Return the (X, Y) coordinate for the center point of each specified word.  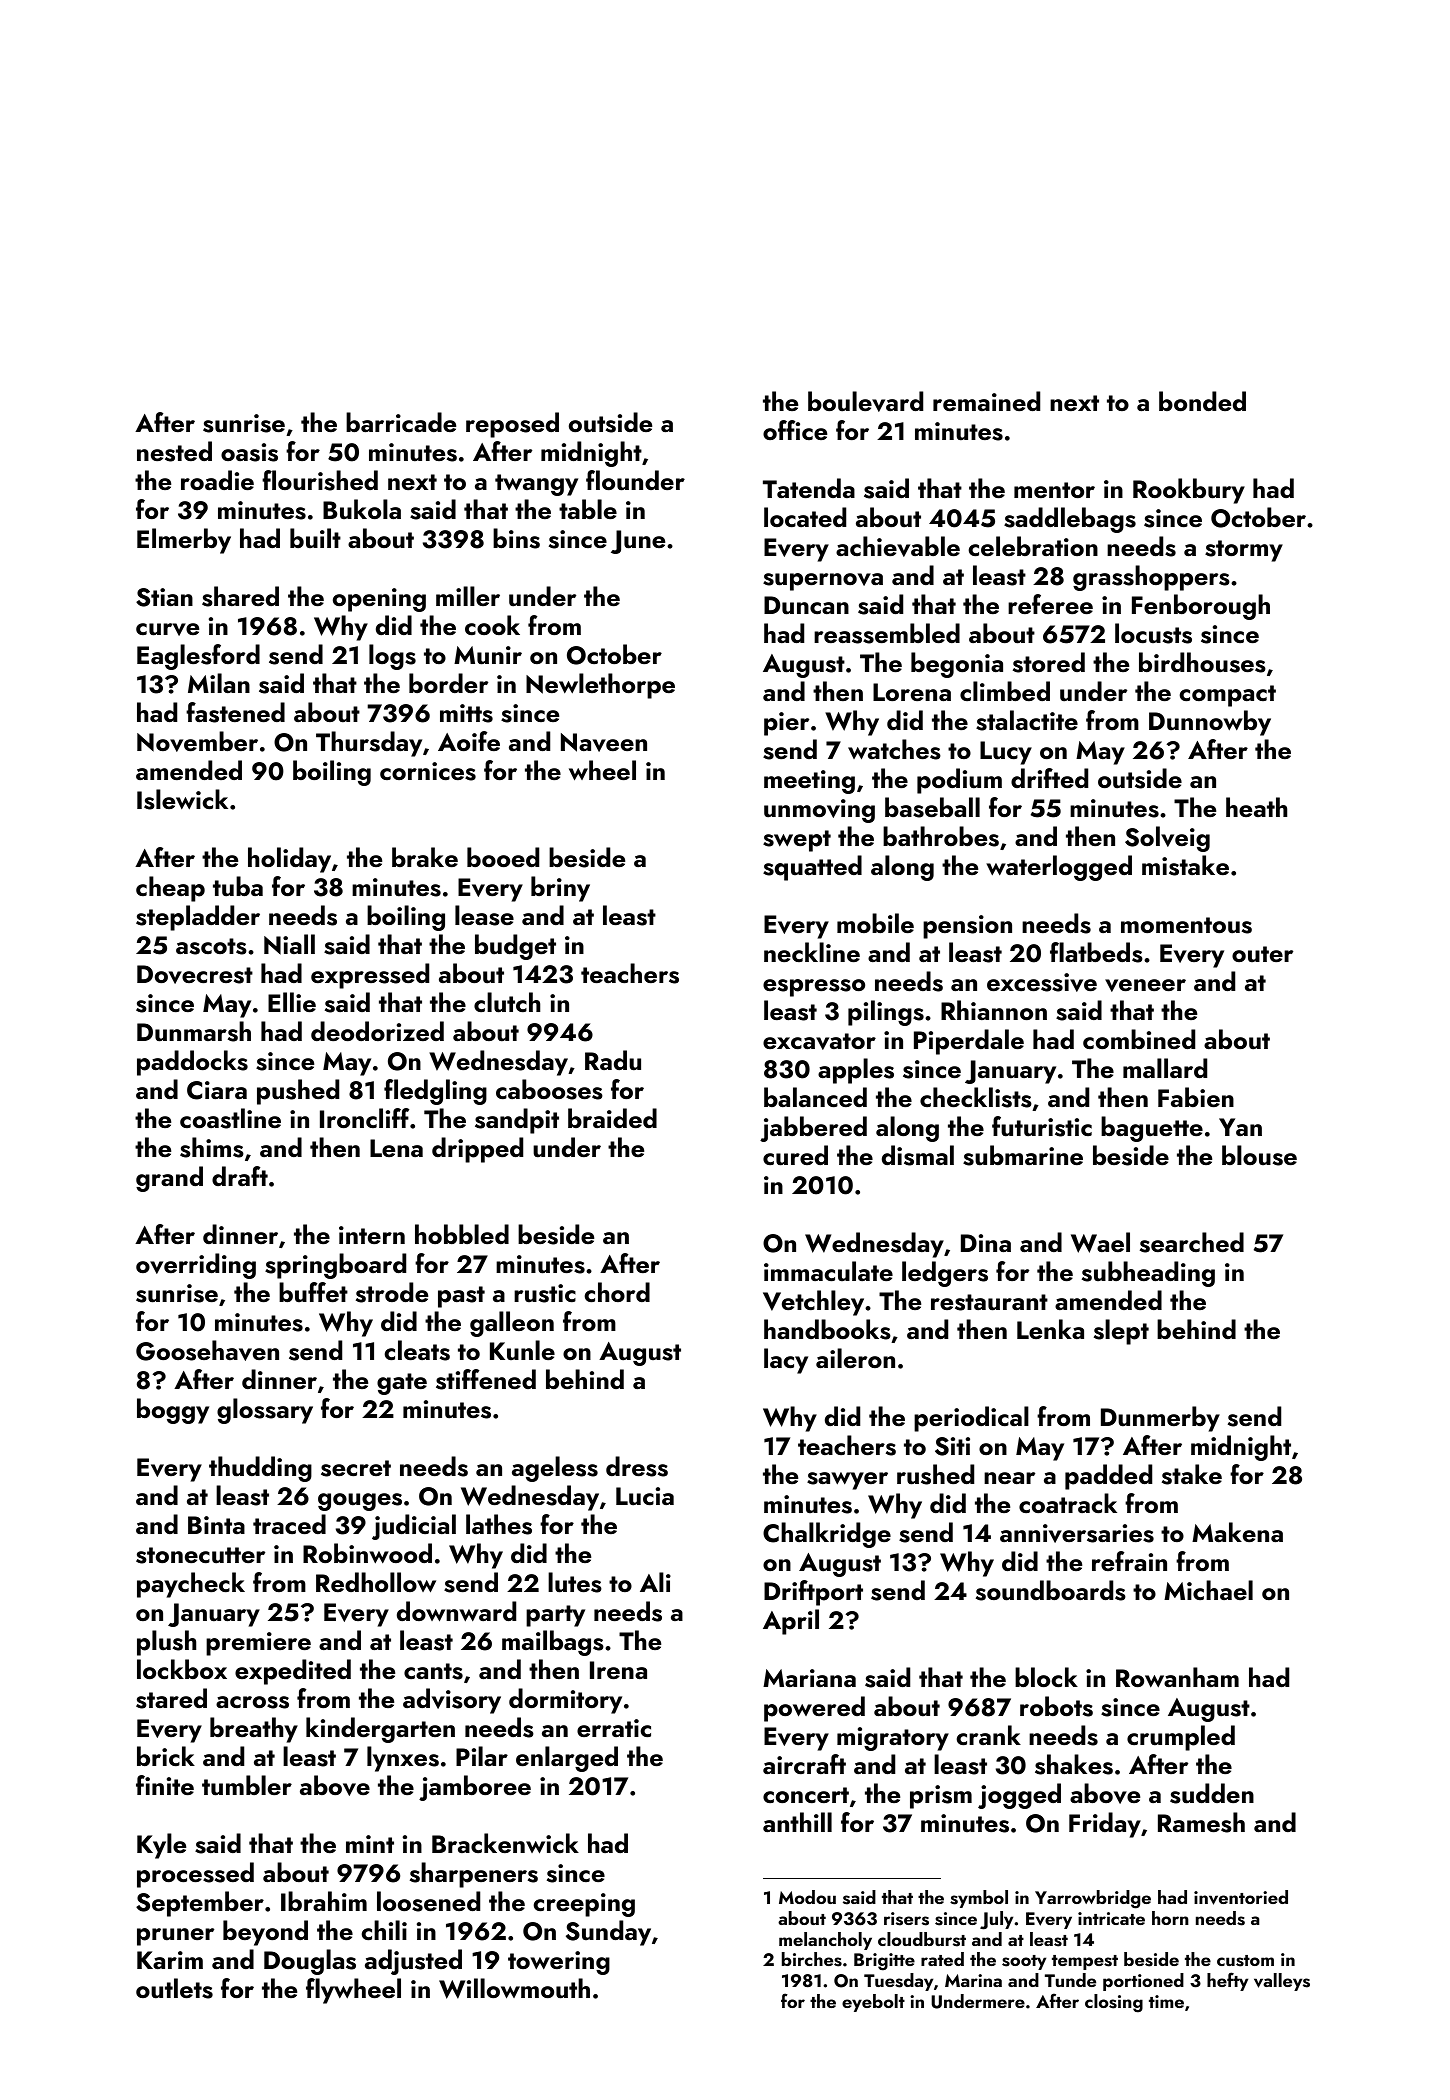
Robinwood (367, 1553)
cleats (417, 1350)
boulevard (865, 401)
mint (370, 1844)
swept (797, 841)
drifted (1049, 778)
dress (637, 1466)
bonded (1202, 401)
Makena (1237, 1532)
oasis (249, 452)
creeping (584, 1905)
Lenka (1050, 1329)
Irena (618, 1670)
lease (484, 915)
